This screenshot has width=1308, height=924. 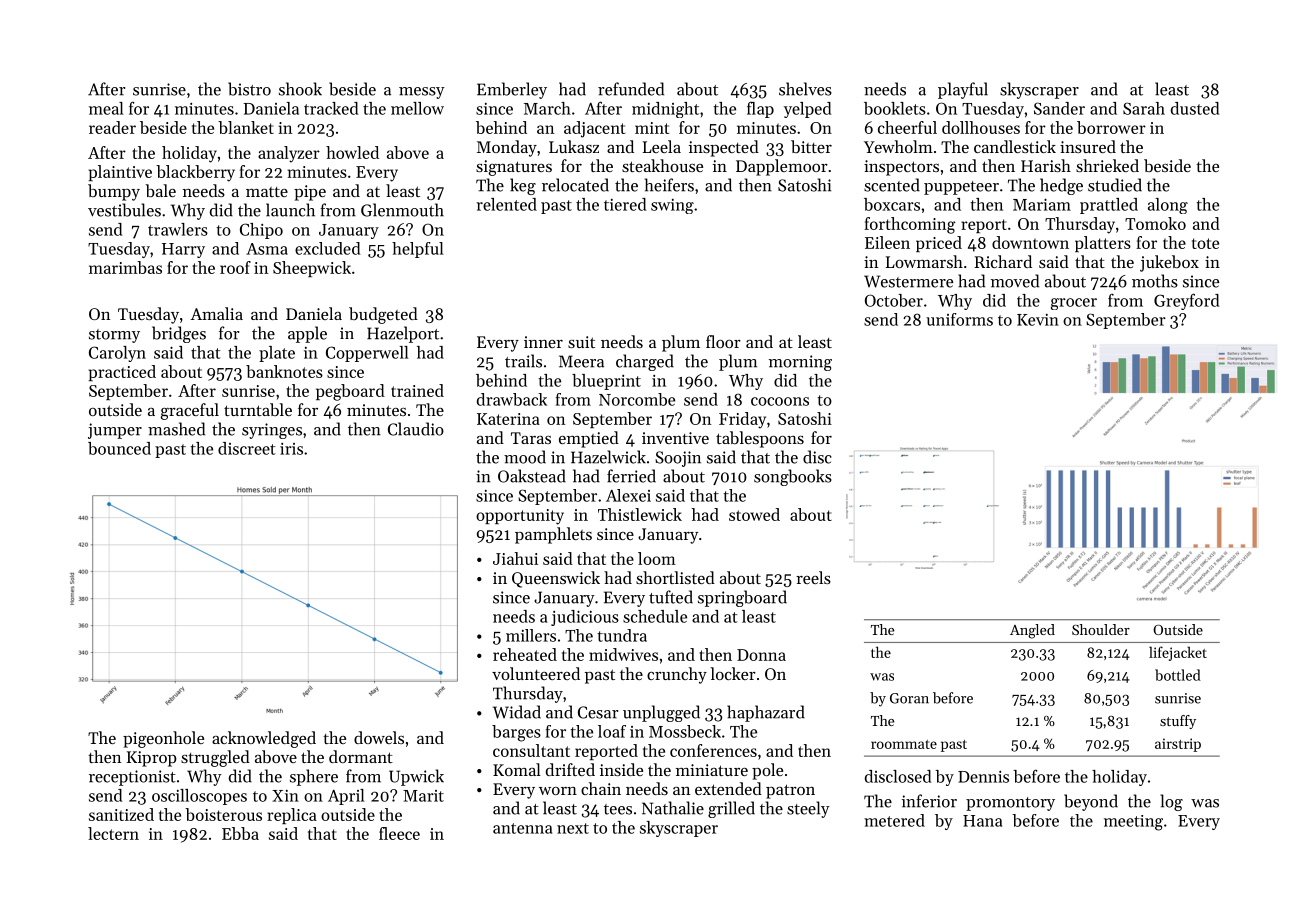 What do you see at coordinates (291, 449) in the screenshot?
I see `iris` at bounding box center [291, 449].
